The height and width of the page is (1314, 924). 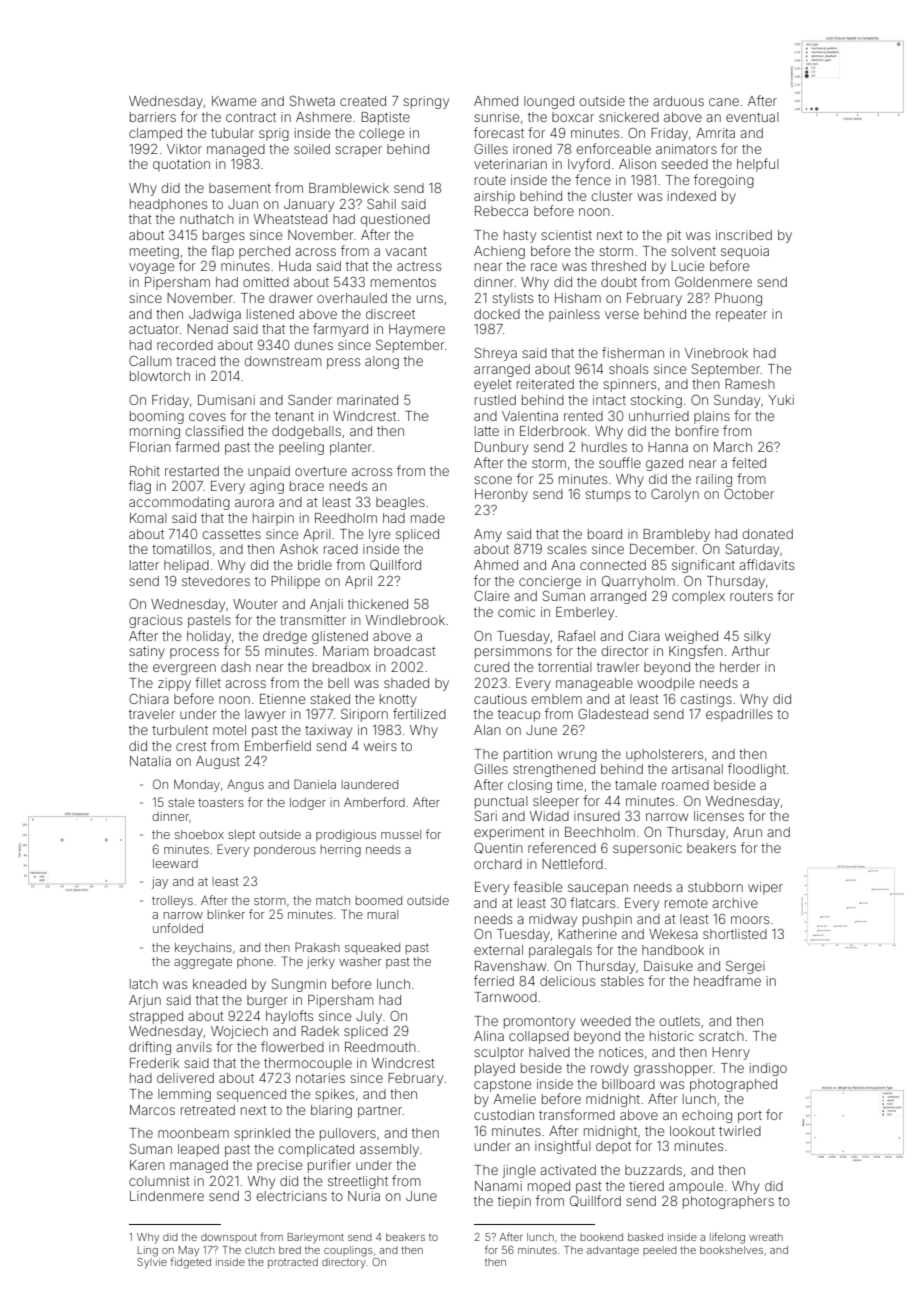 What do you see at coordinates (496, 354) in the page?
I see `Shreya` at bounding box center [496, 354].
